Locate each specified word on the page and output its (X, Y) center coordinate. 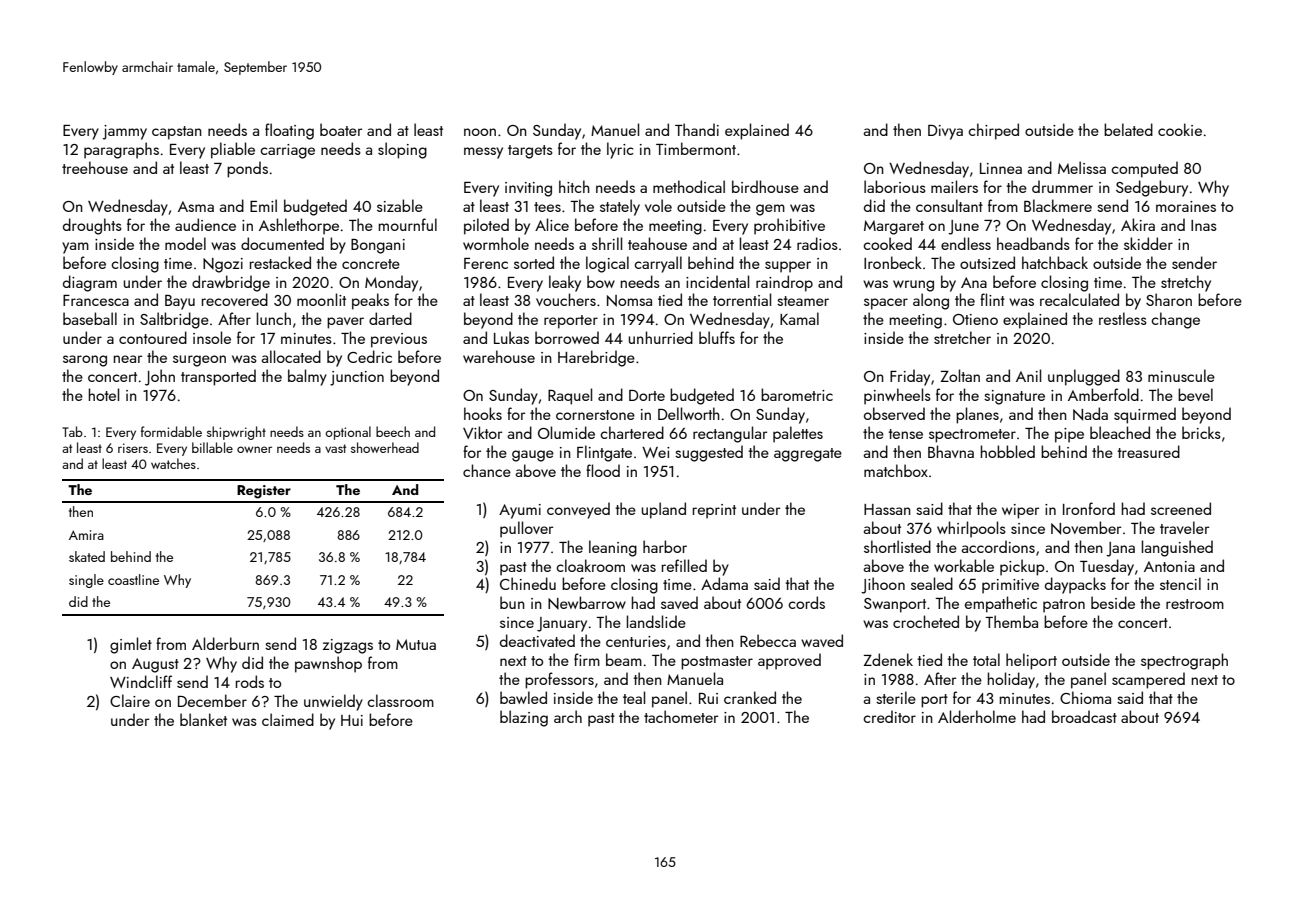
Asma (196, 206)
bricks (1201, 432)
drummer (1062, 186)
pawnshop (328, 664)
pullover (526, 529)
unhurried (661, 337)
